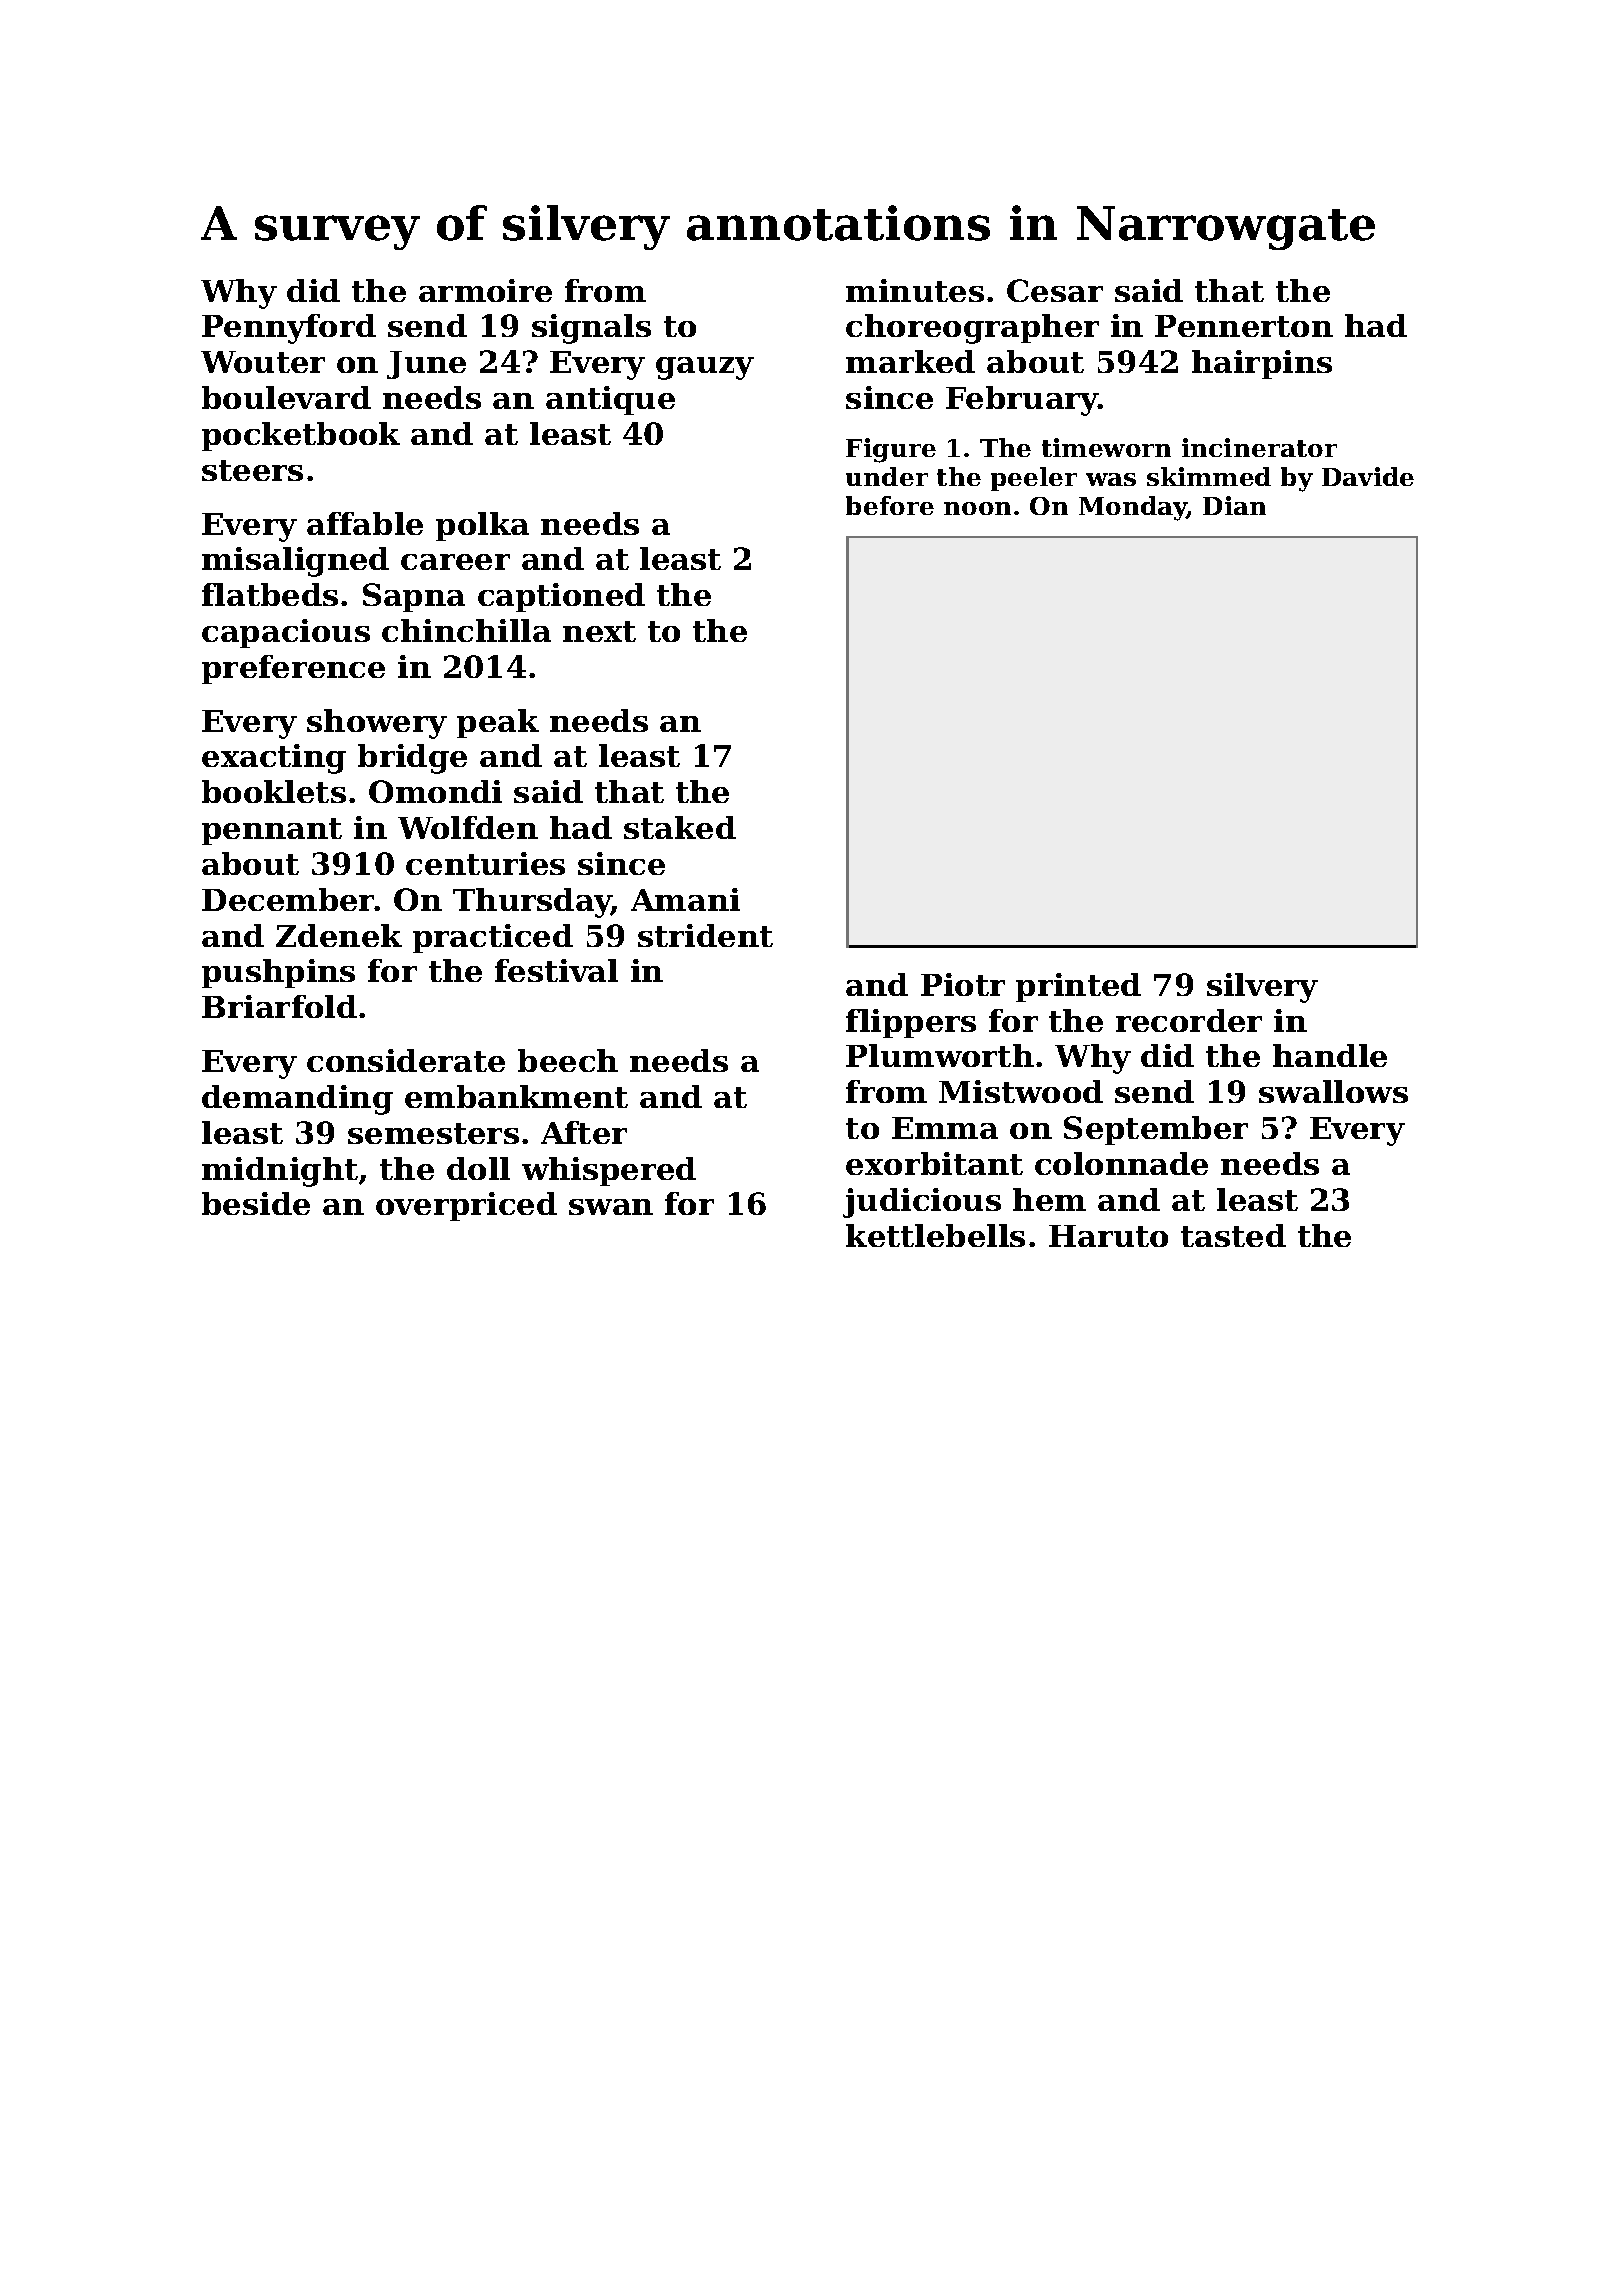 The width and height of the screenshot is (1620, 2292). Describe the element at coordinates (263, 362) in the screenshot. I see `Wouter` at that location.
